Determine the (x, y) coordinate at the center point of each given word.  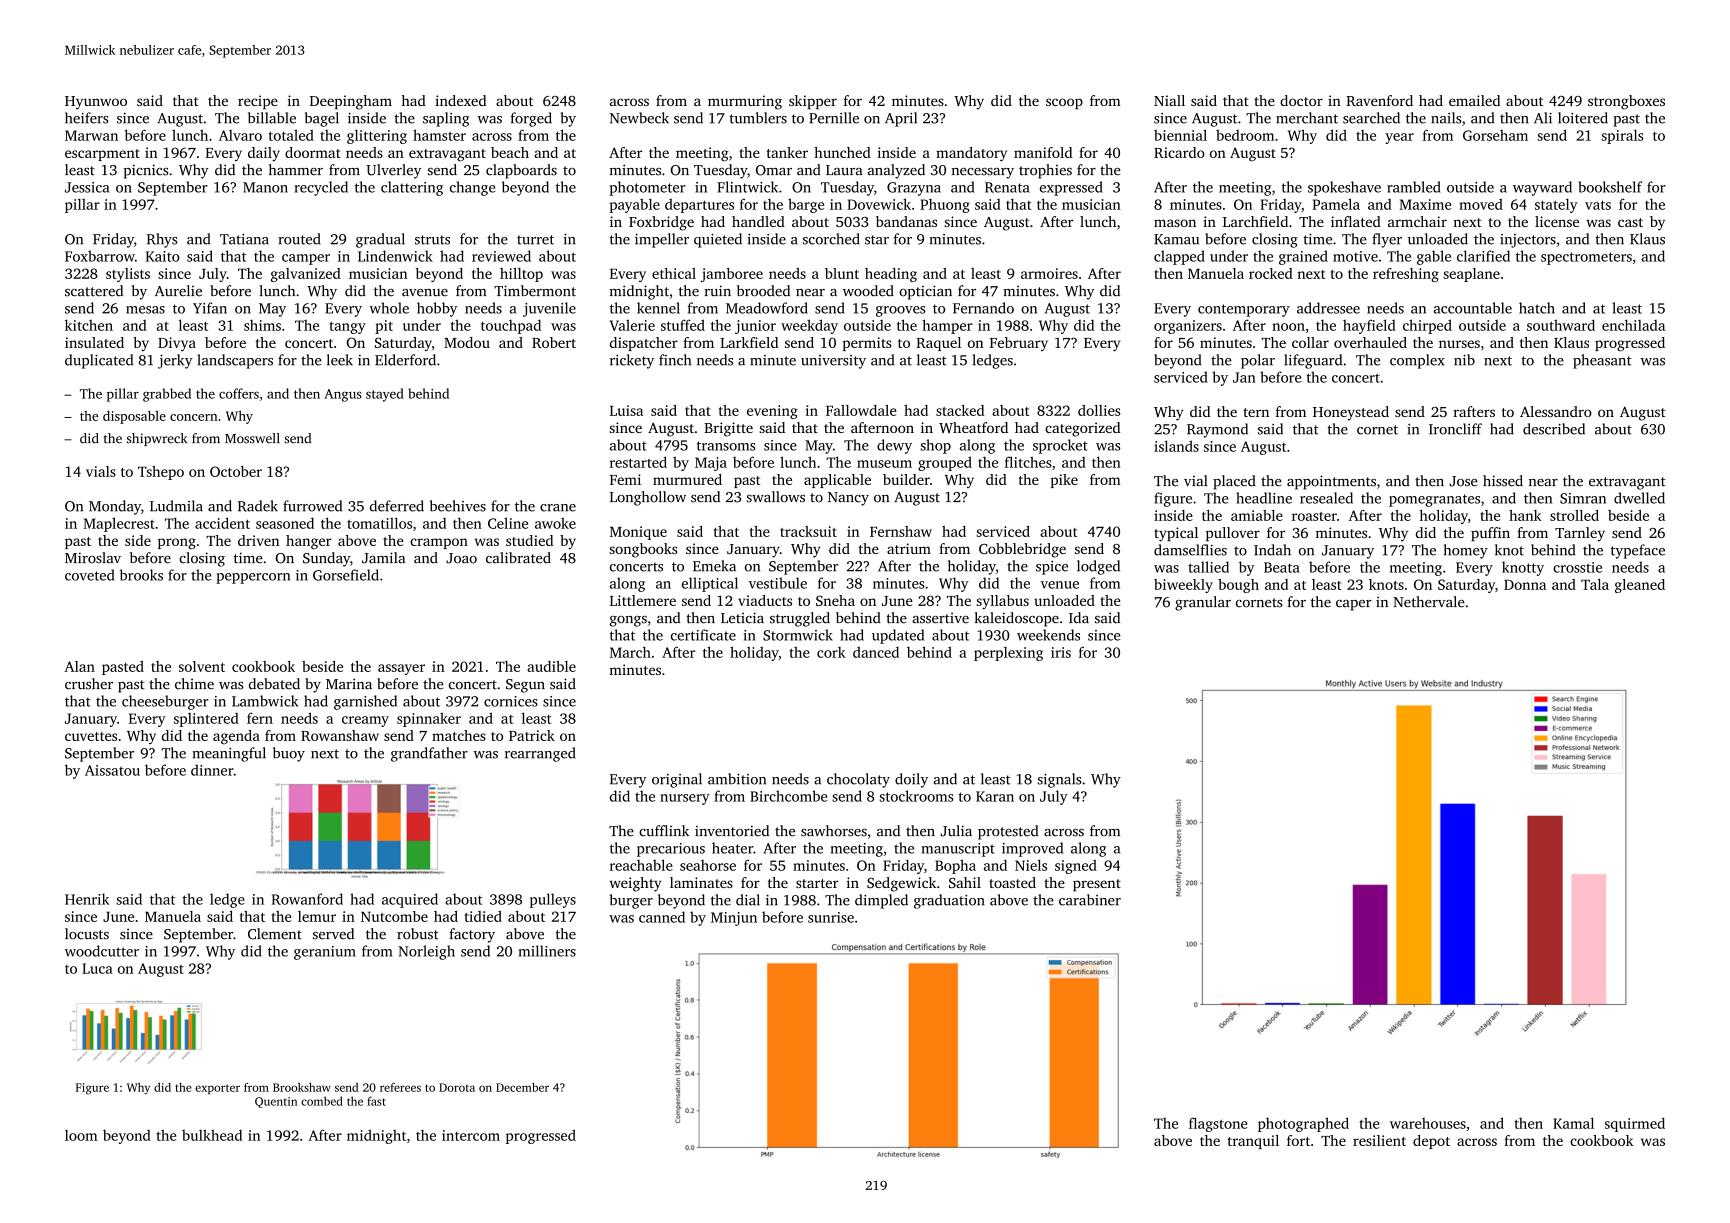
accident (222, 523)
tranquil (1253, 1142)
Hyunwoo (96, 103)
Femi (625, 479)
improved (1032, 849)
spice (1052, 568)
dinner (212, 770)
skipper (813, 102)
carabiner (1090, 900)
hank (1525, 515)
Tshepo (161, 473)
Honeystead (1351, 413)
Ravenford (1379, 100)
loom (81, 1135)
